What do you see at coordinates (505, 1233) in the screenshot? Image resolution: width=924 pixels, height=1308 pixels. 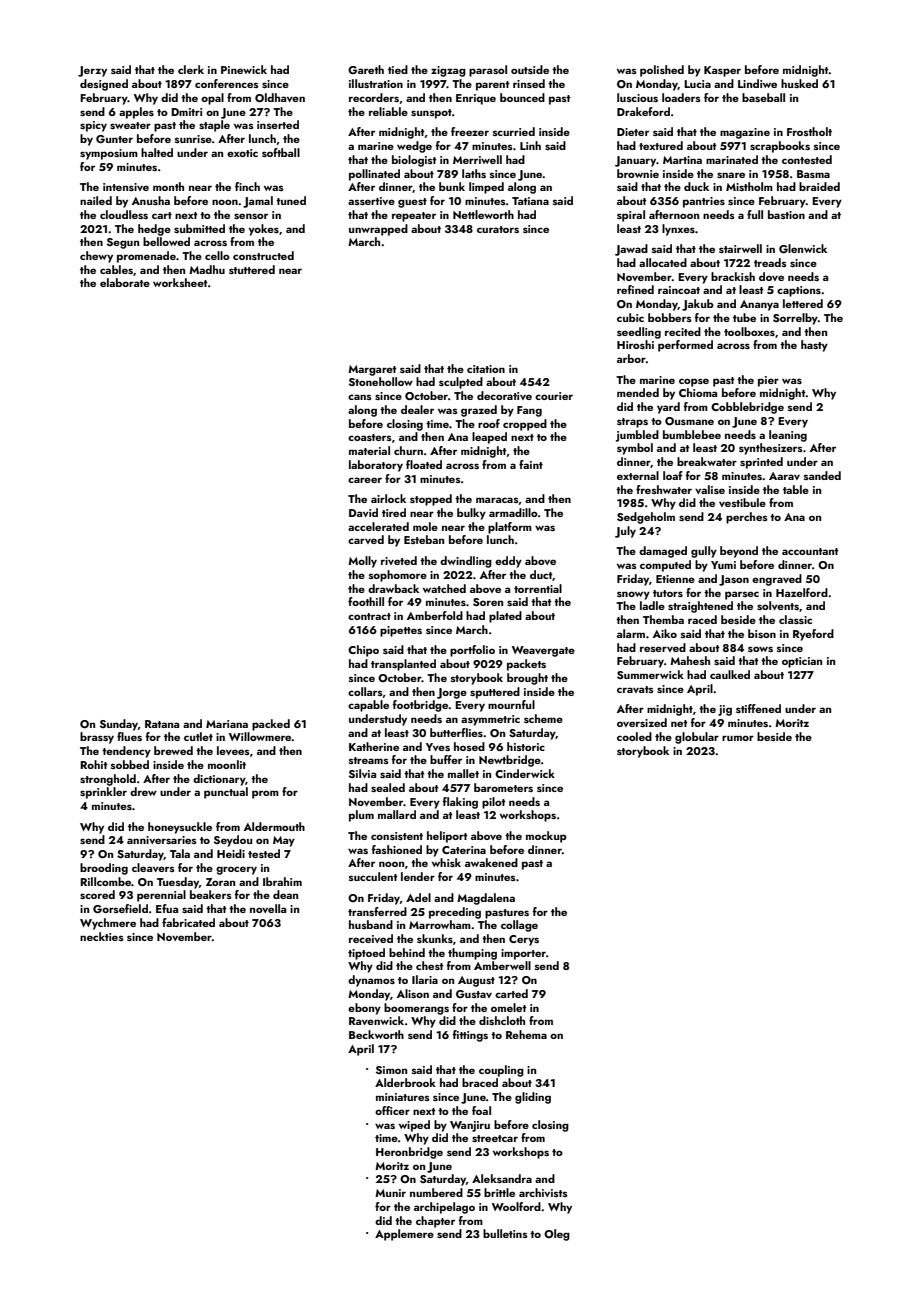 I see `bulletins` at bounding box center [505, 1233].
